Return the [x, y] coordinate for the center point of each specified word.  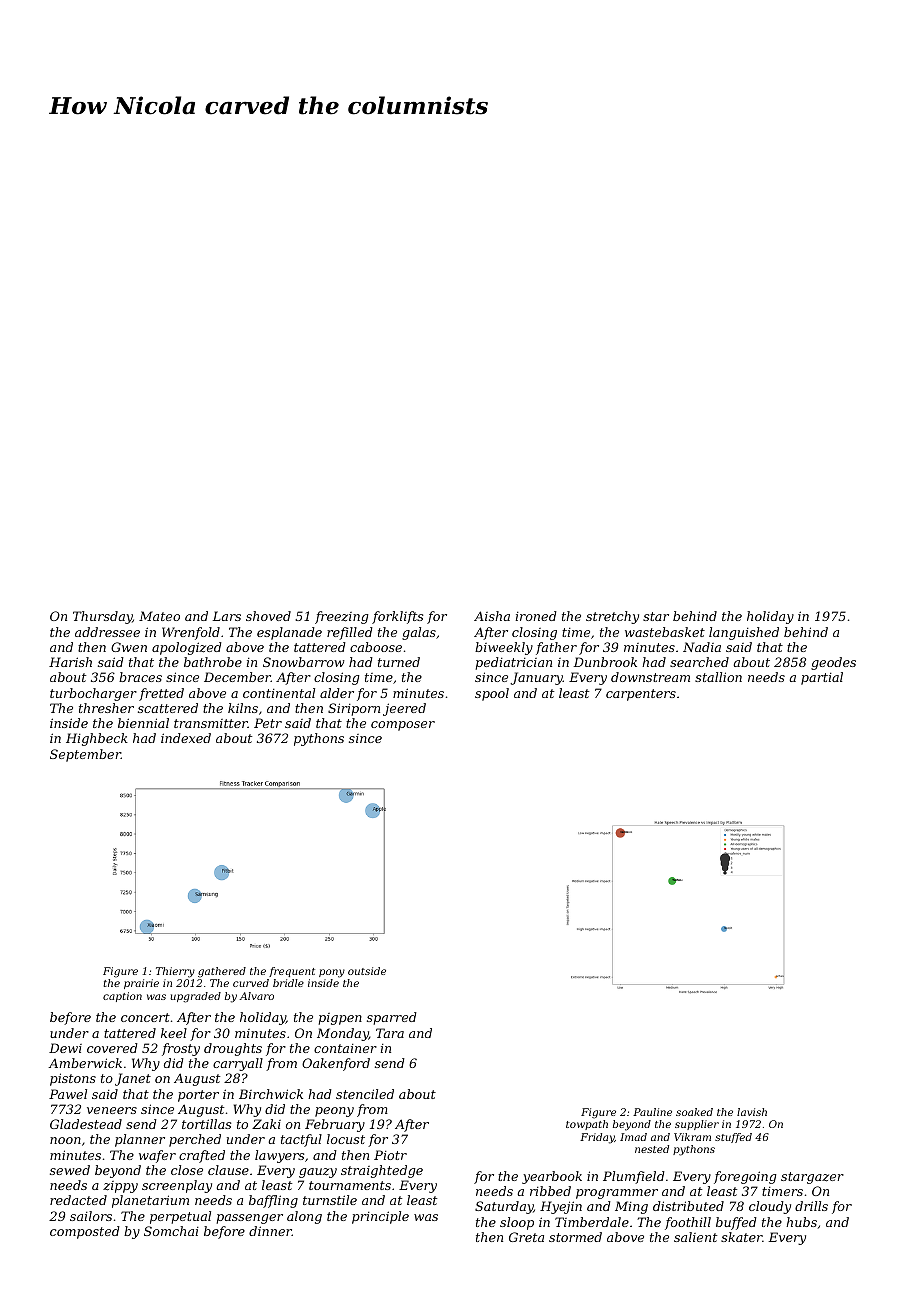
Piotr [390, 1155]
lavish [752, 1112]
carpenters [641, 695]
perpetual [180, 1217]
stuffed [733, 1138]
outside [367, 971]
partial [822, 678]
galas [419, 633]
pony [332, 973]
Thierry [175, 972]
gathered [222, 972]
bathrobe [213, 662]
